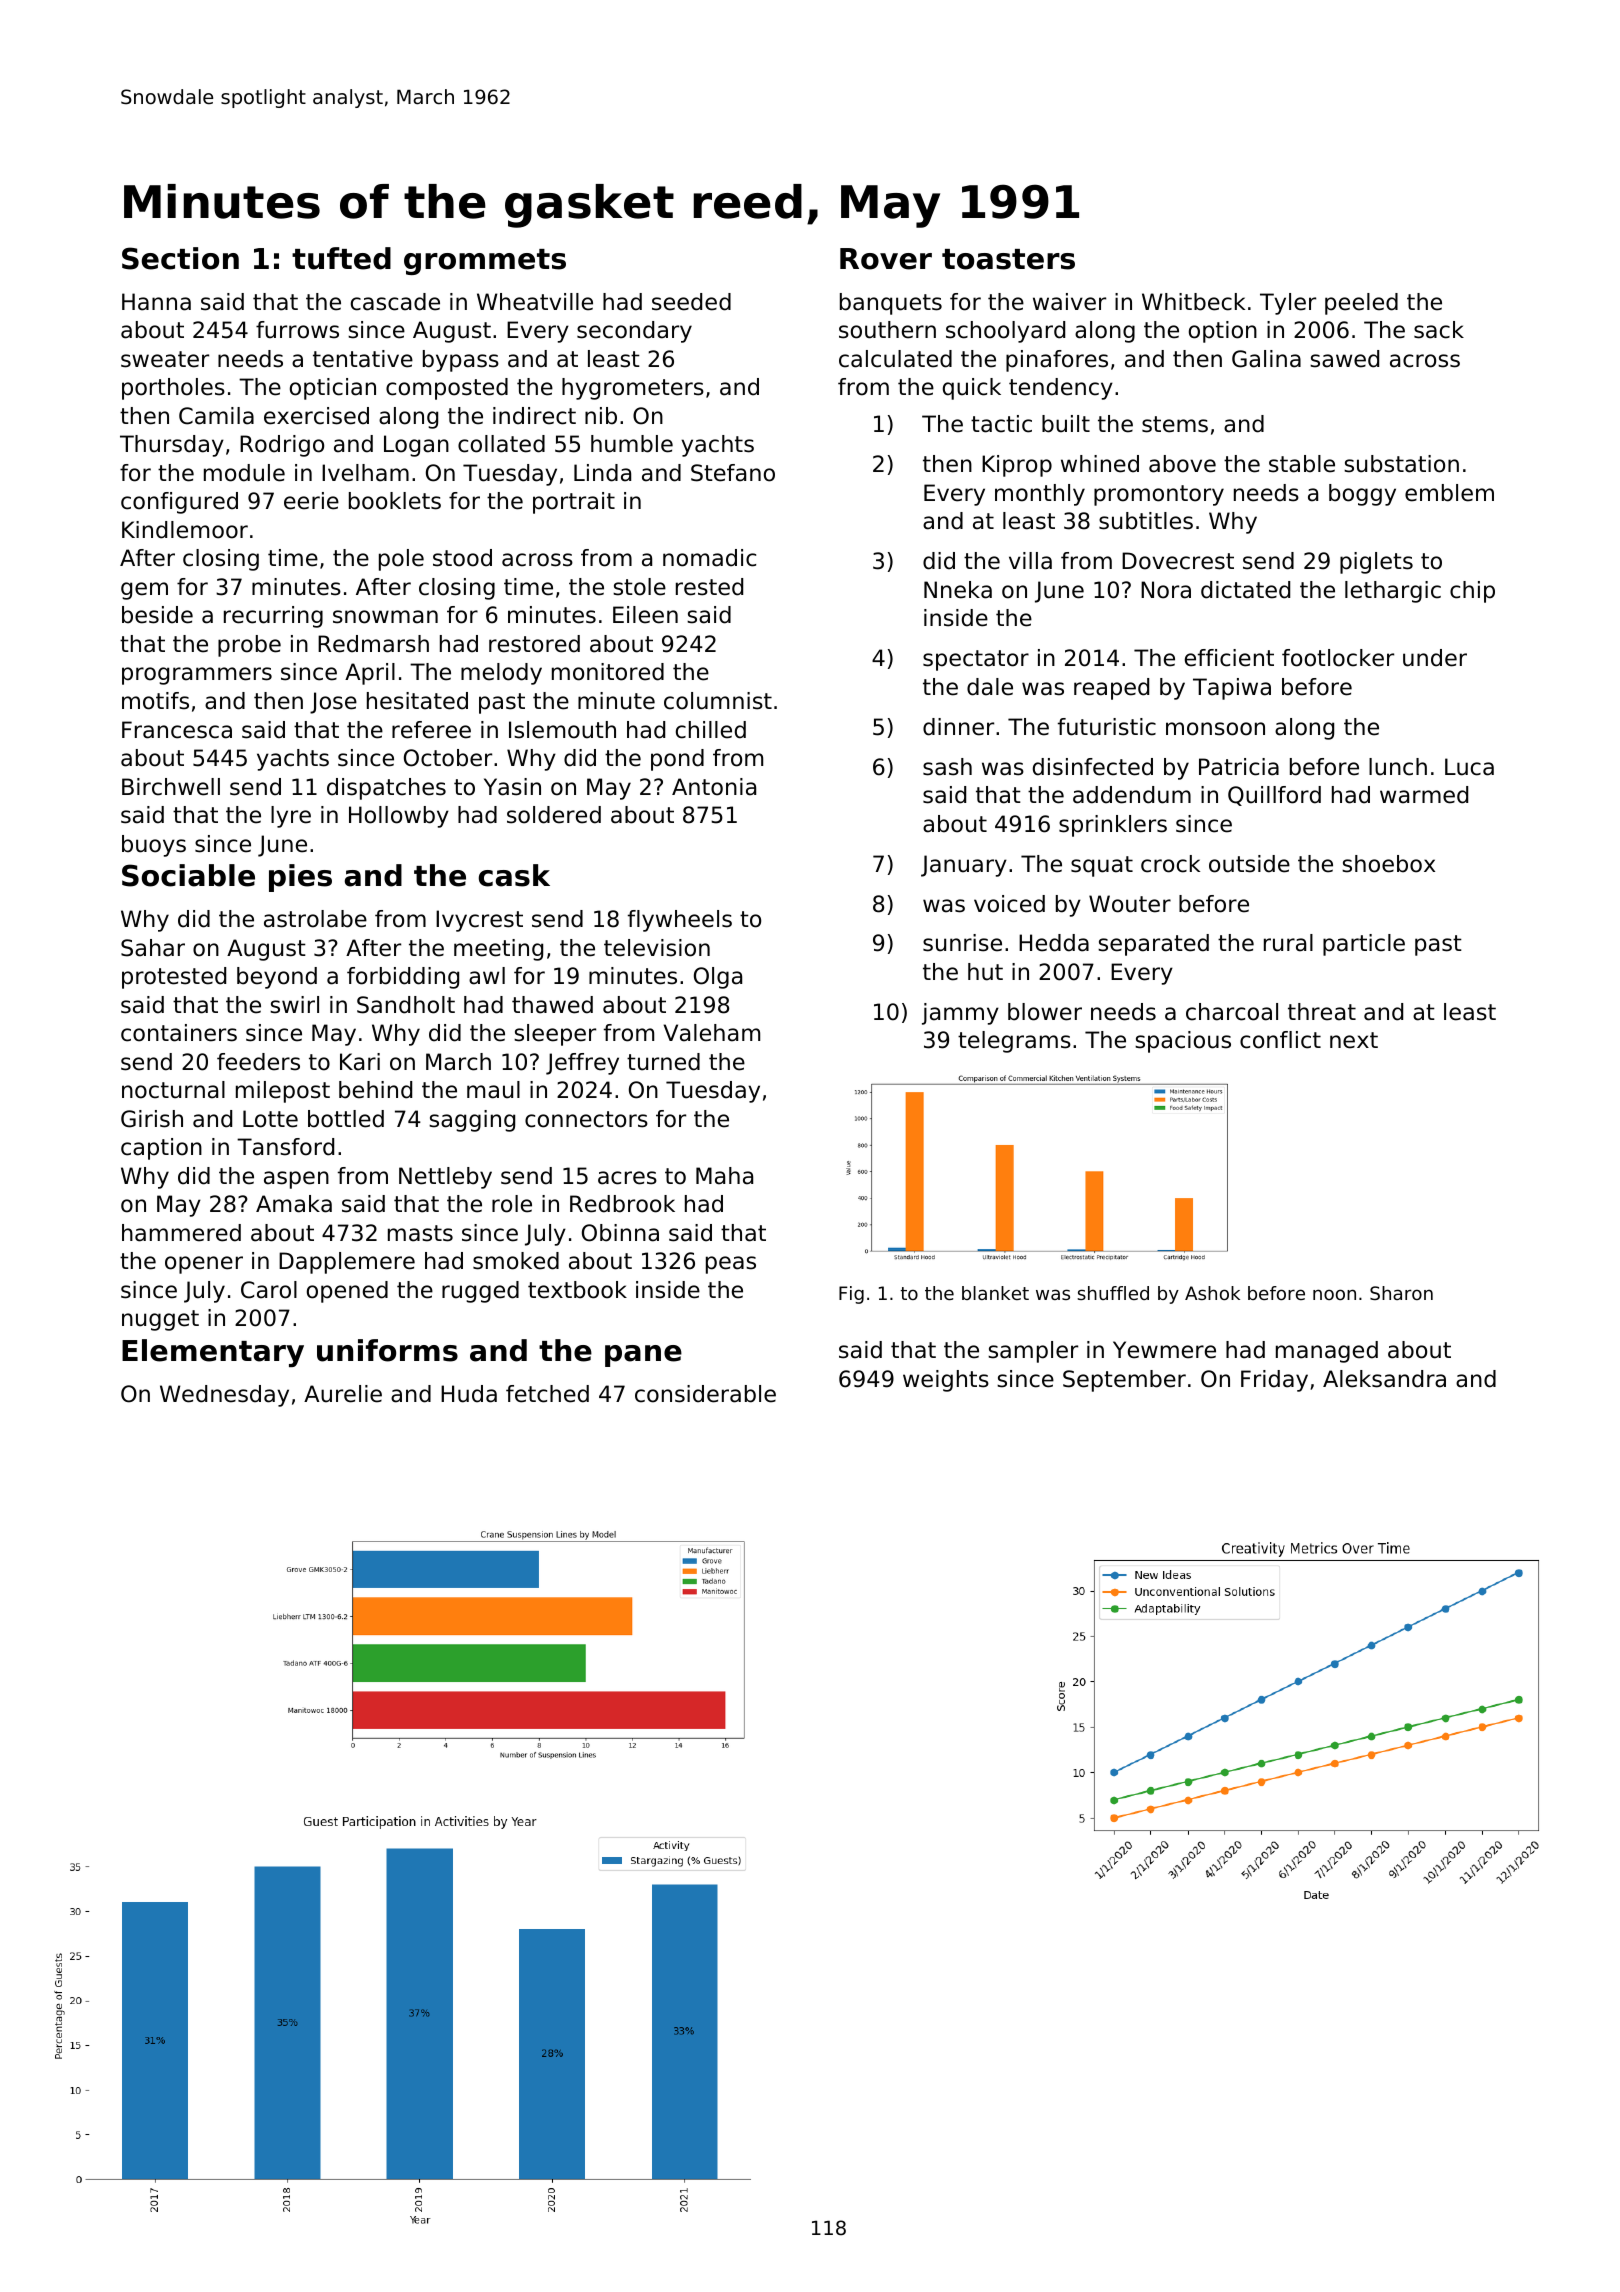  I want to click on calculated, so click(895, 359).
